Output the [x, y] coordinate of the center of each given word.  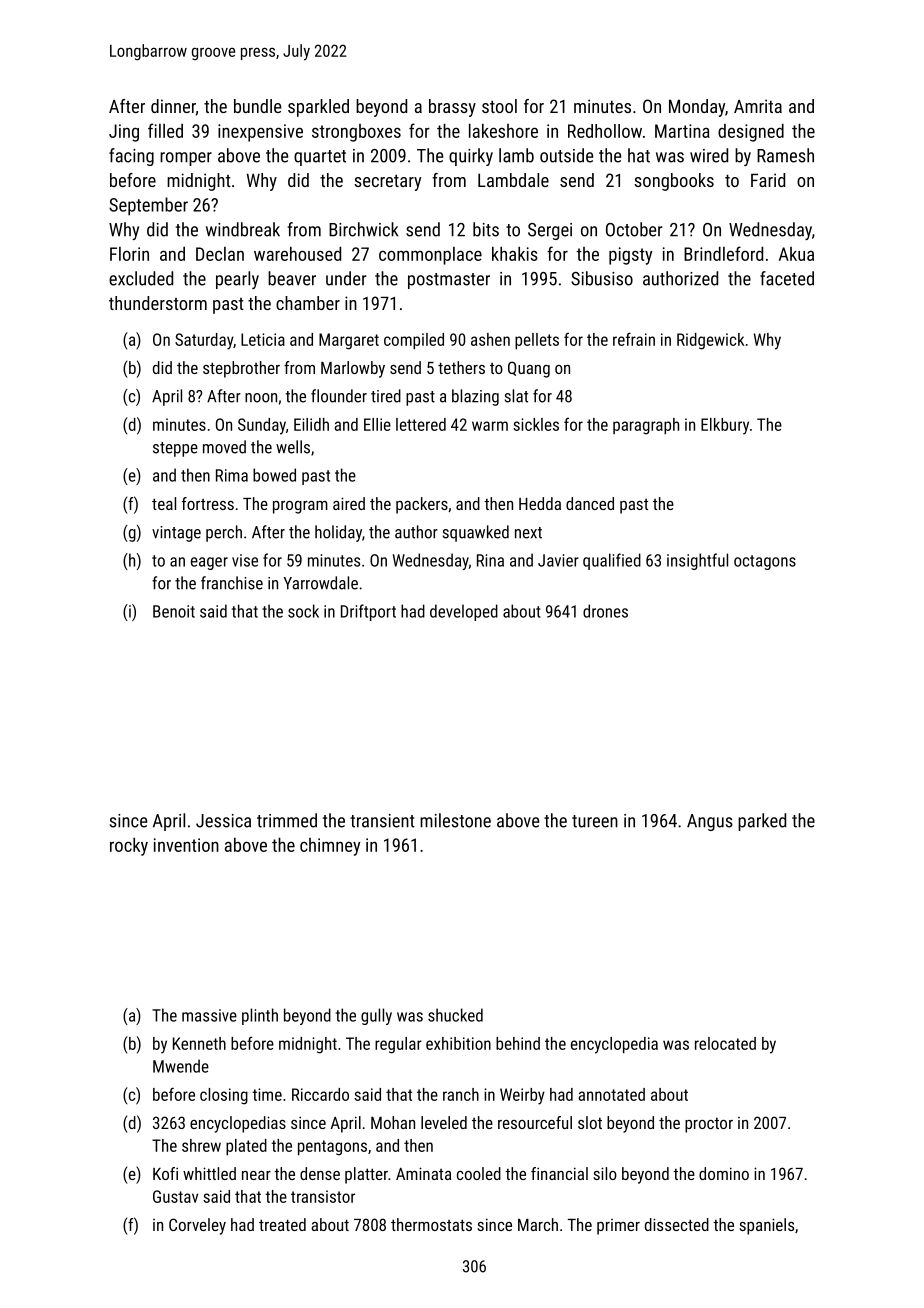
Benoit [174, 611]
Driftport [368, 612]
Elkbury [725, 426]
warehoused [297, 254]
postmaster [449, 281]
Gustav [175, 1196]
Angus [710, 822]
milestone [455, 820]
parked [762, 822]
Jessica [223, 821]
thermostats [431, 1224]
